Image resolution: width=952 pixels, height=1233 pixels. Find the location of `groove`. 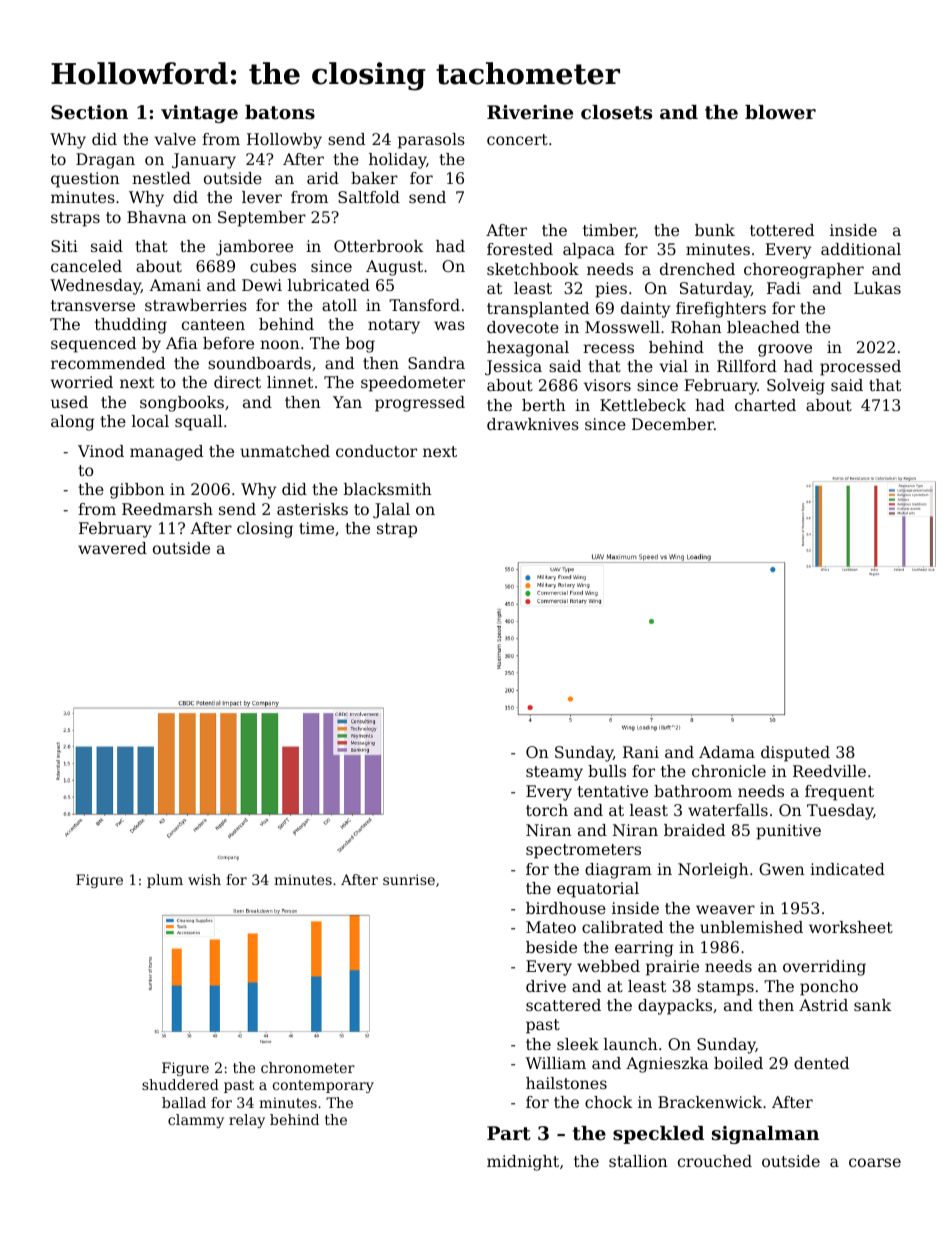

groove is located at coordinates (785, 350).
